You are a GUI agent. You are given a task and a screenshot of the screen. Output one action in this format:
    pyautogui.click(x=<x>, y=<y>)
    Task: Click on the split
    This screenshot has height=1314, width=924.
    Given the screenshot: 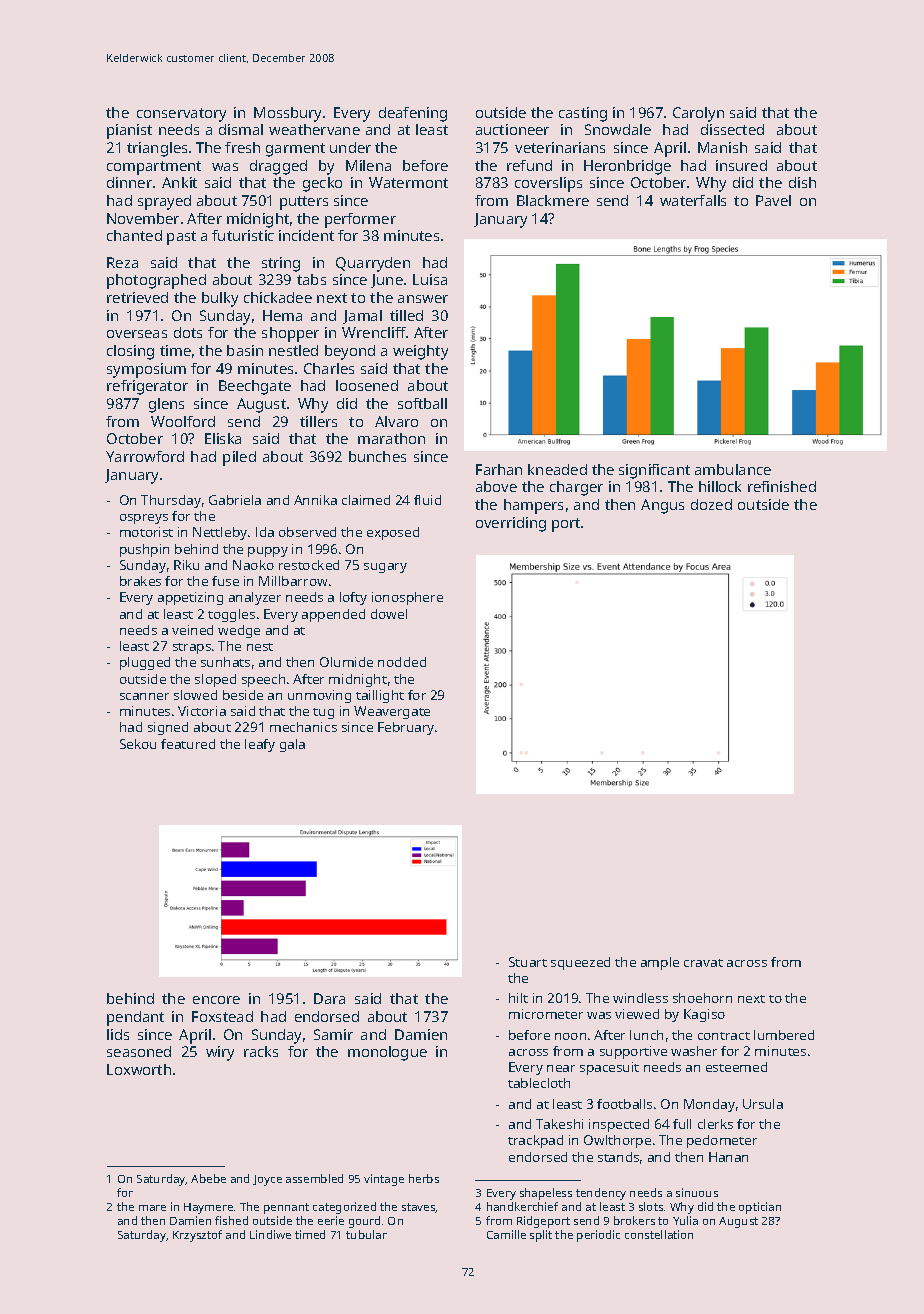 What is the action you would take?
    pyautogui.click(x=541, y=1236)
